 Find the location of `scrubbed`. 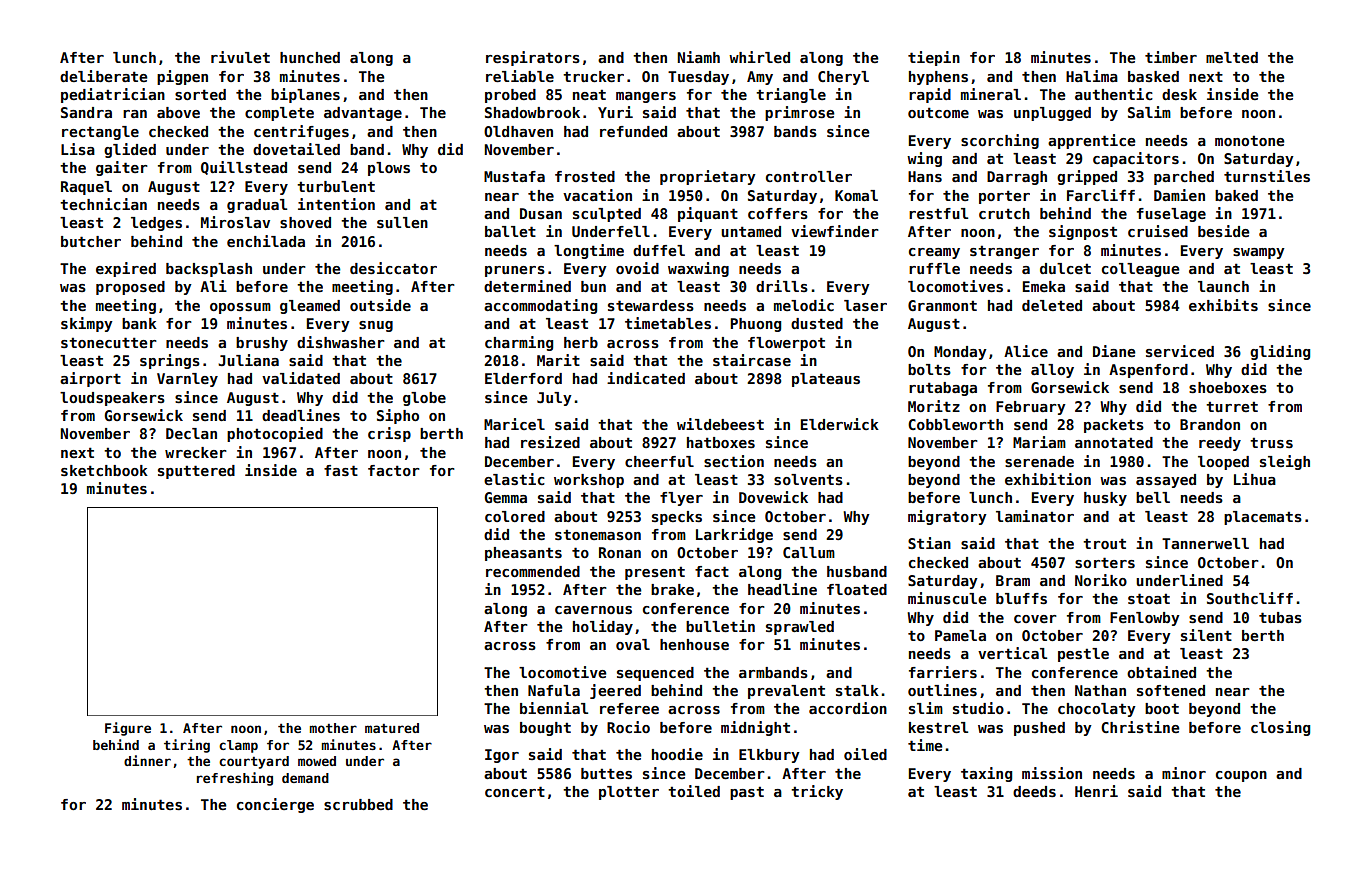

scrubbed is located at coordinates (358, 804).
